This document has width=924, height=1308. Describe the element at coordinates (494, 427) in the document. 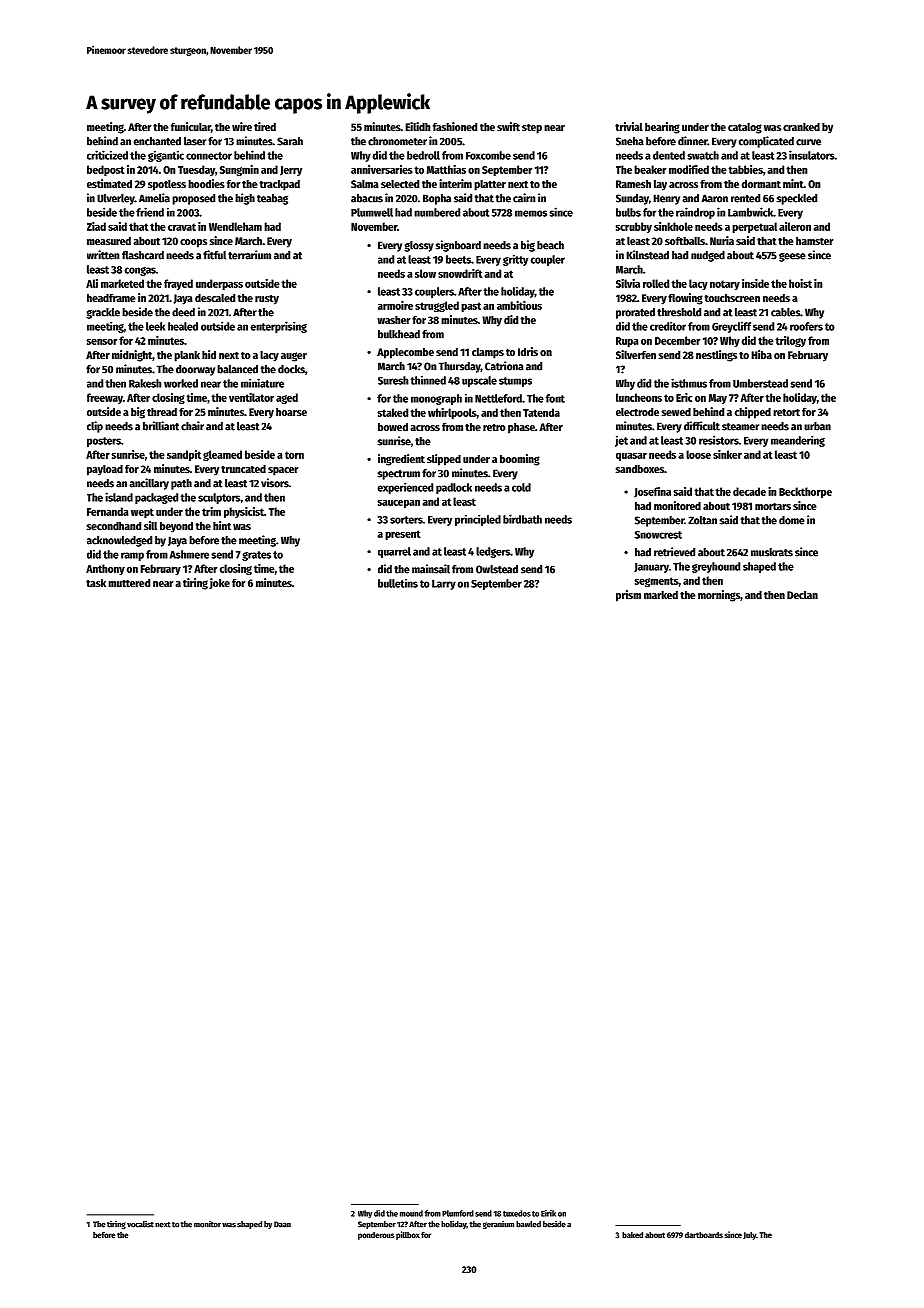

I see `retro` at that location.
